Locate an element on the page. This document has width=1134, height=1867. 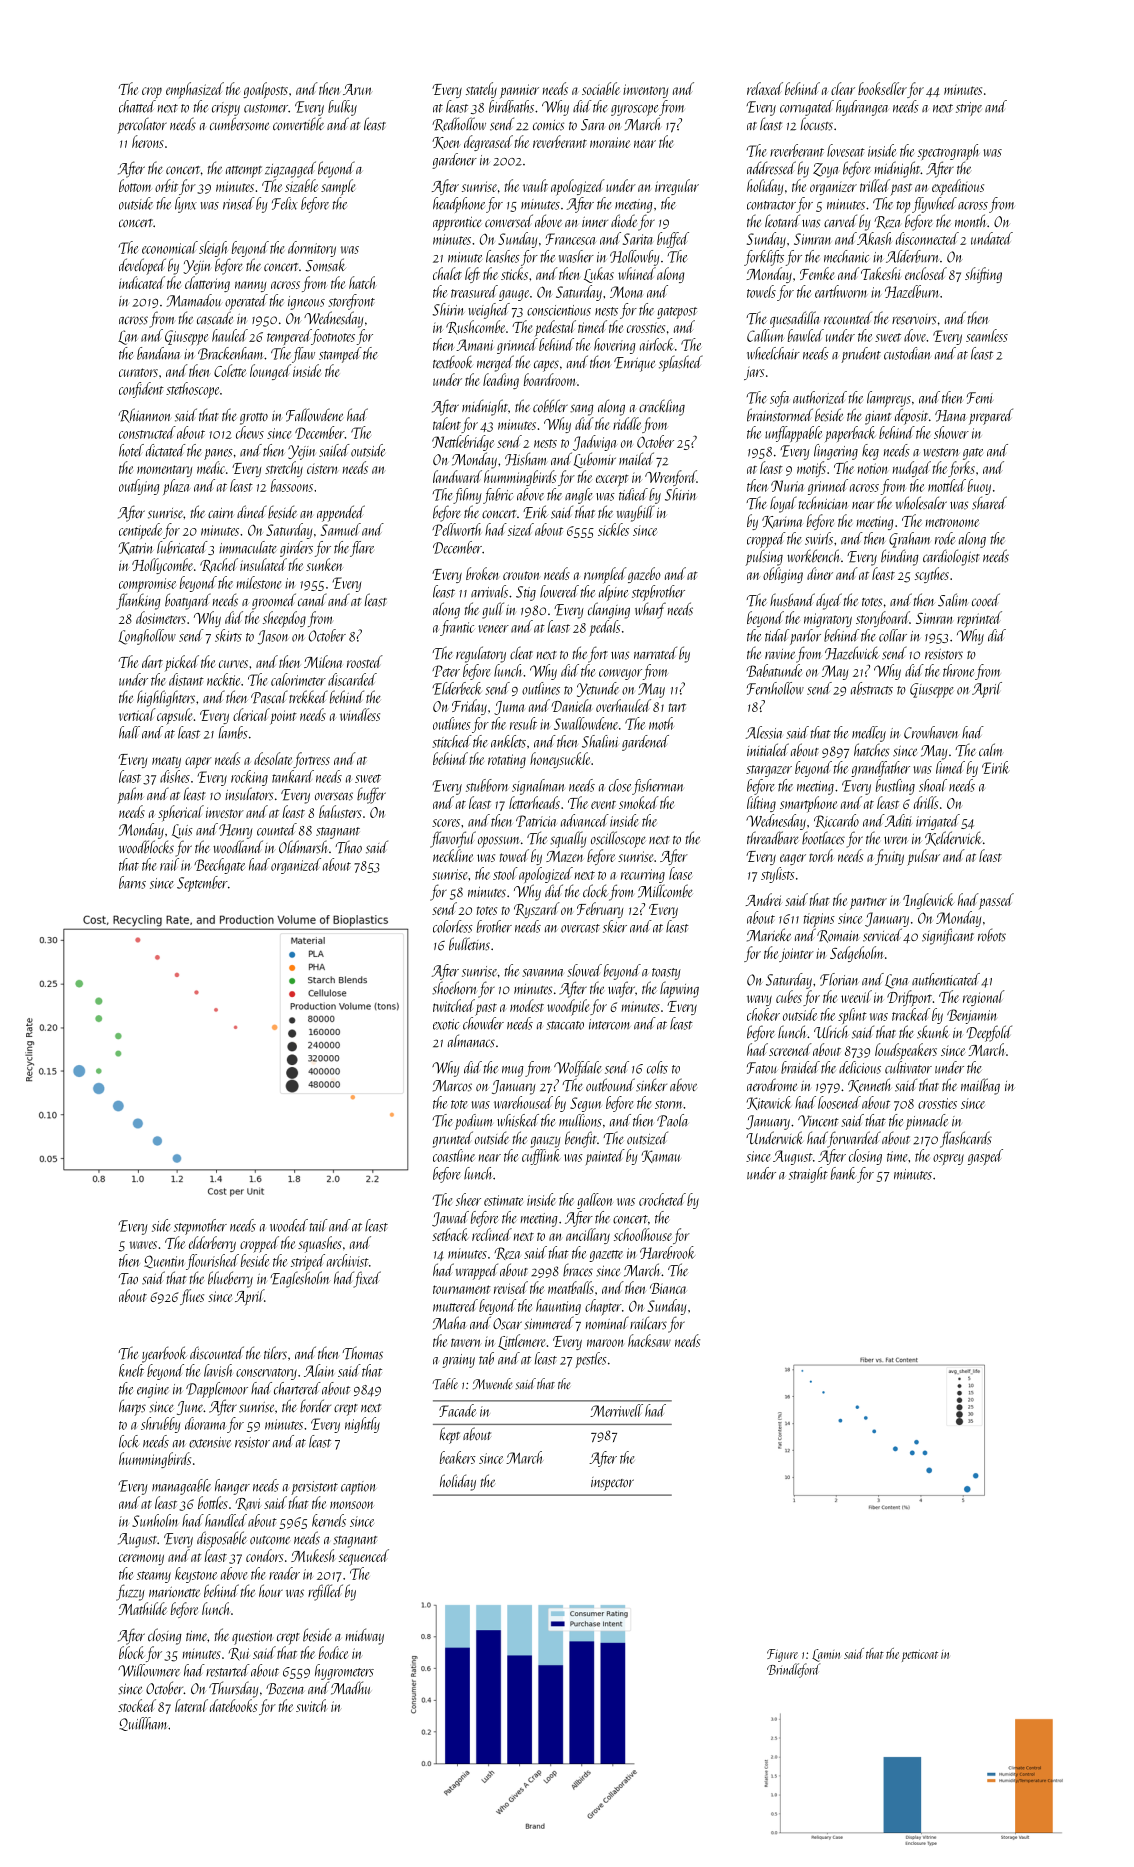
binding is located at coordinates (900, 557).
